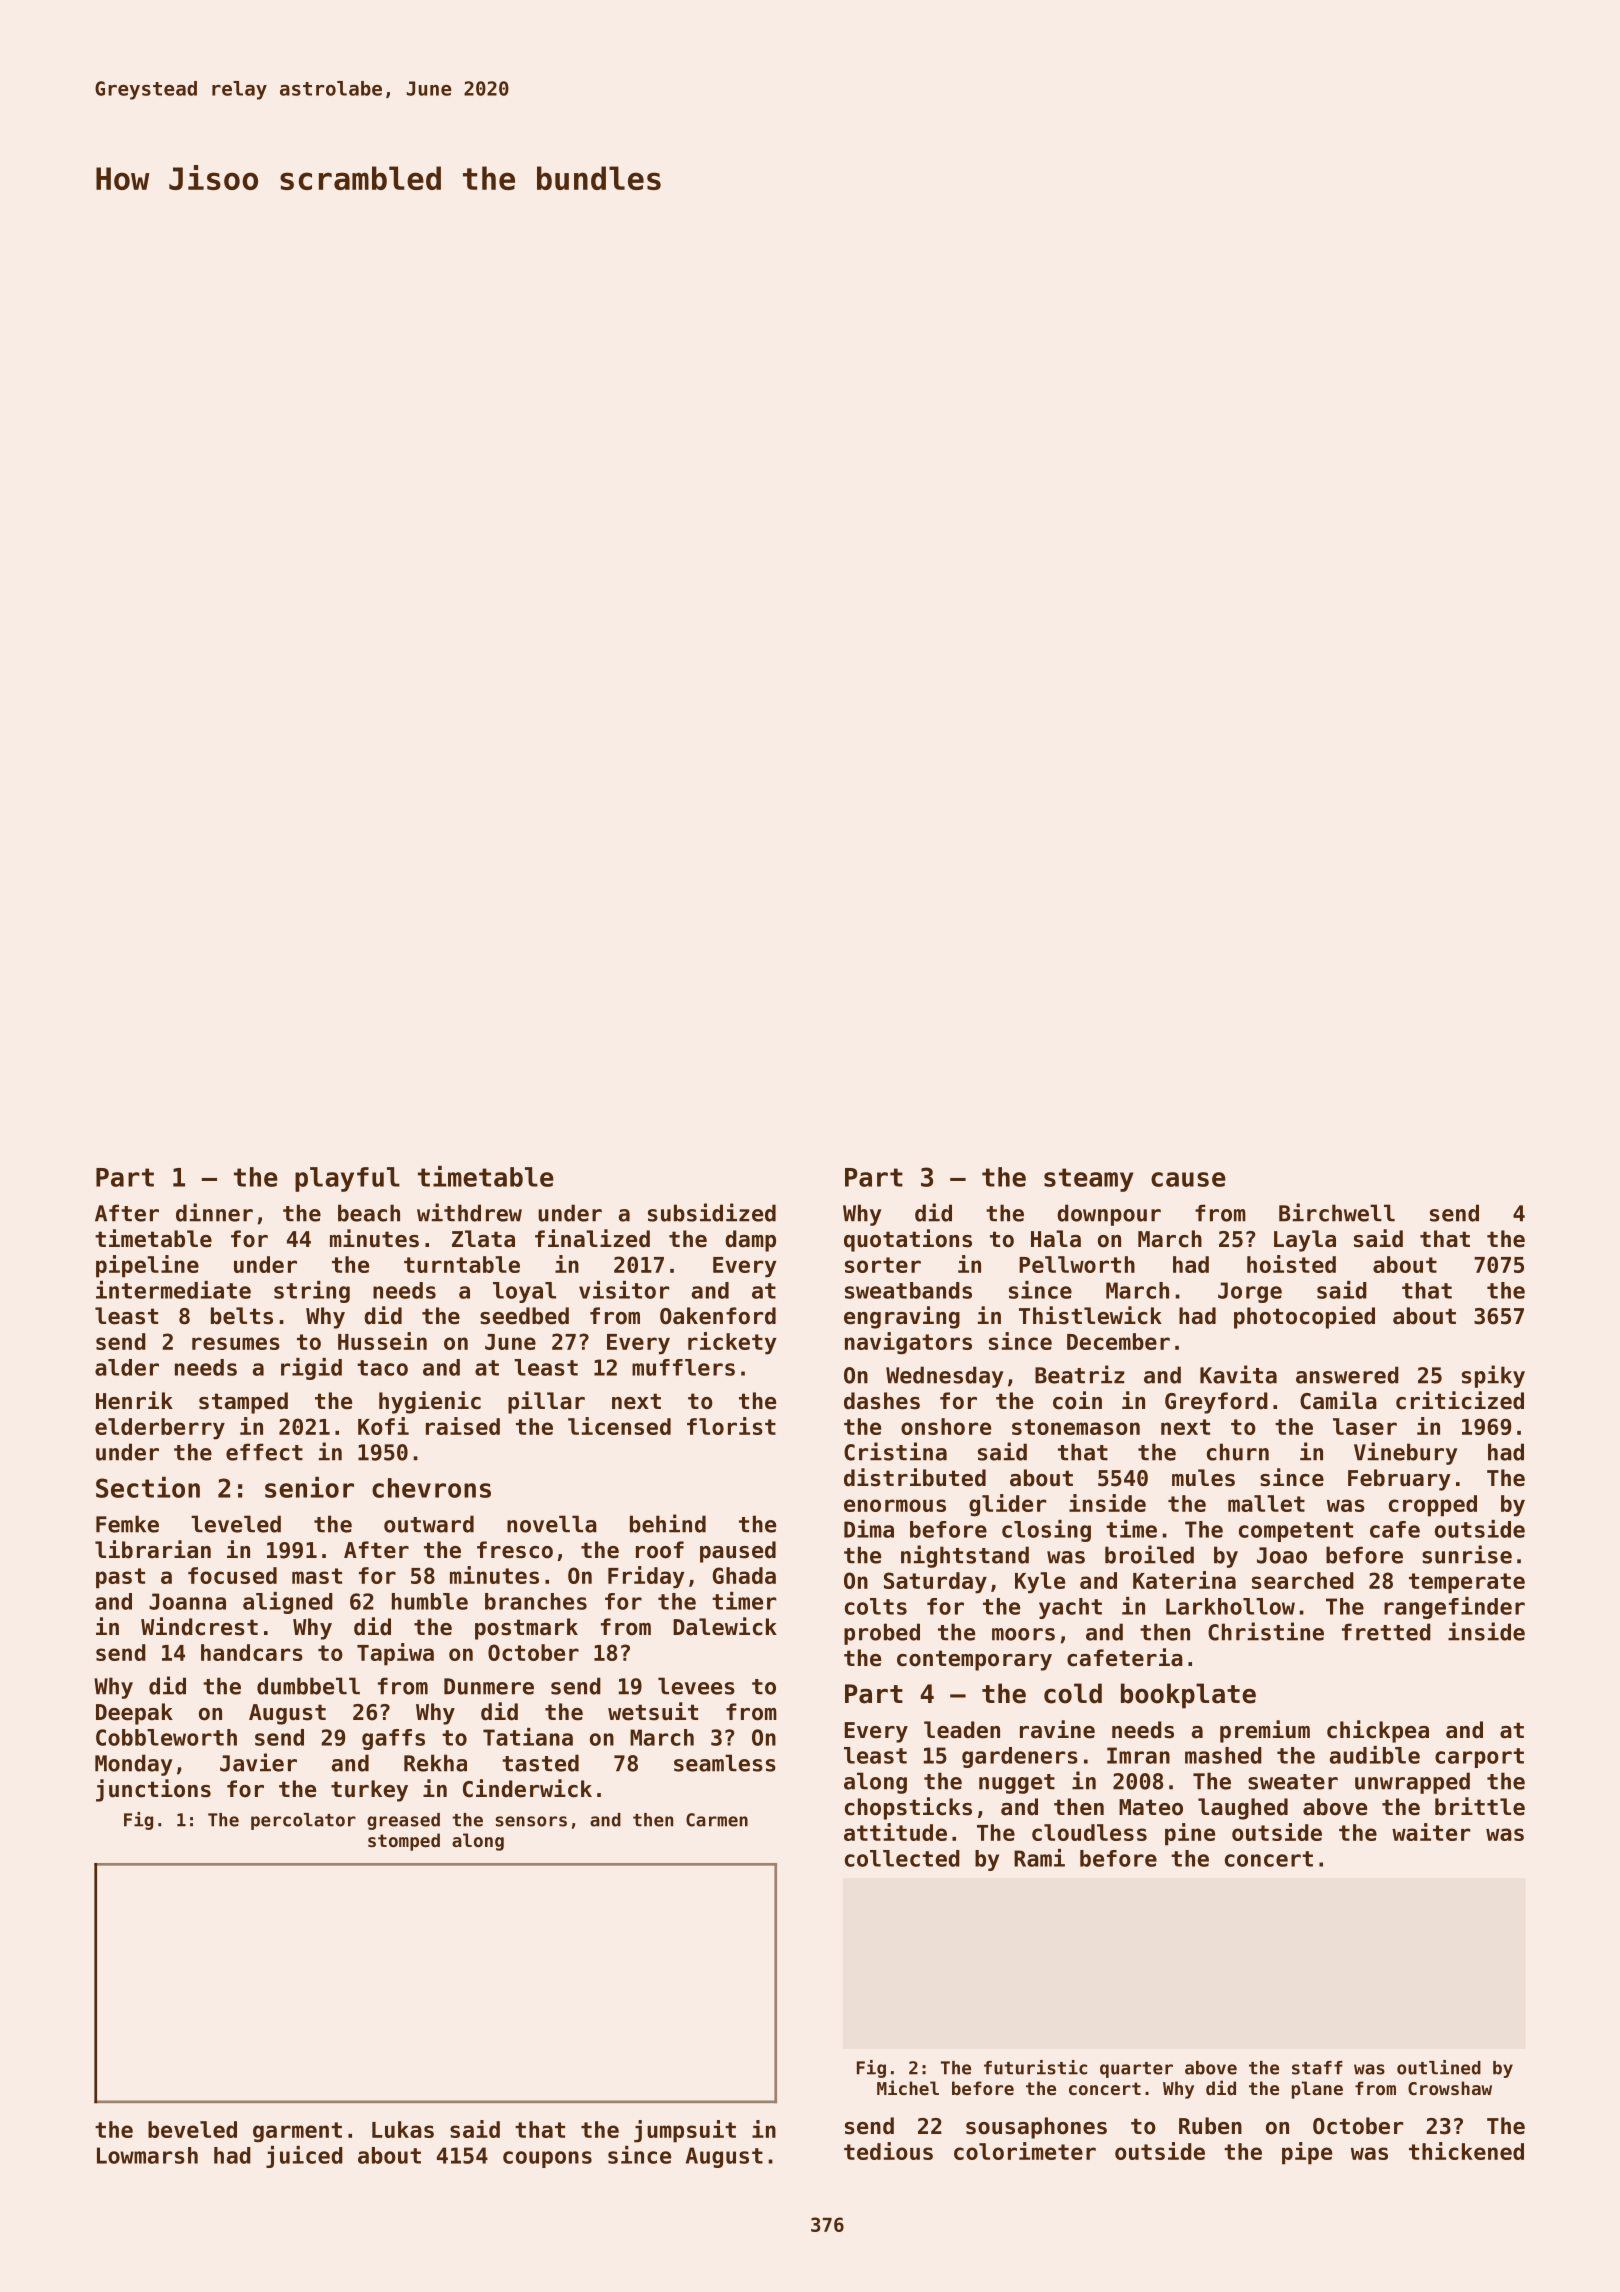 This screenshot has width=1620, height=2292. I want to click on sunrise, so click(1467, 1554).
